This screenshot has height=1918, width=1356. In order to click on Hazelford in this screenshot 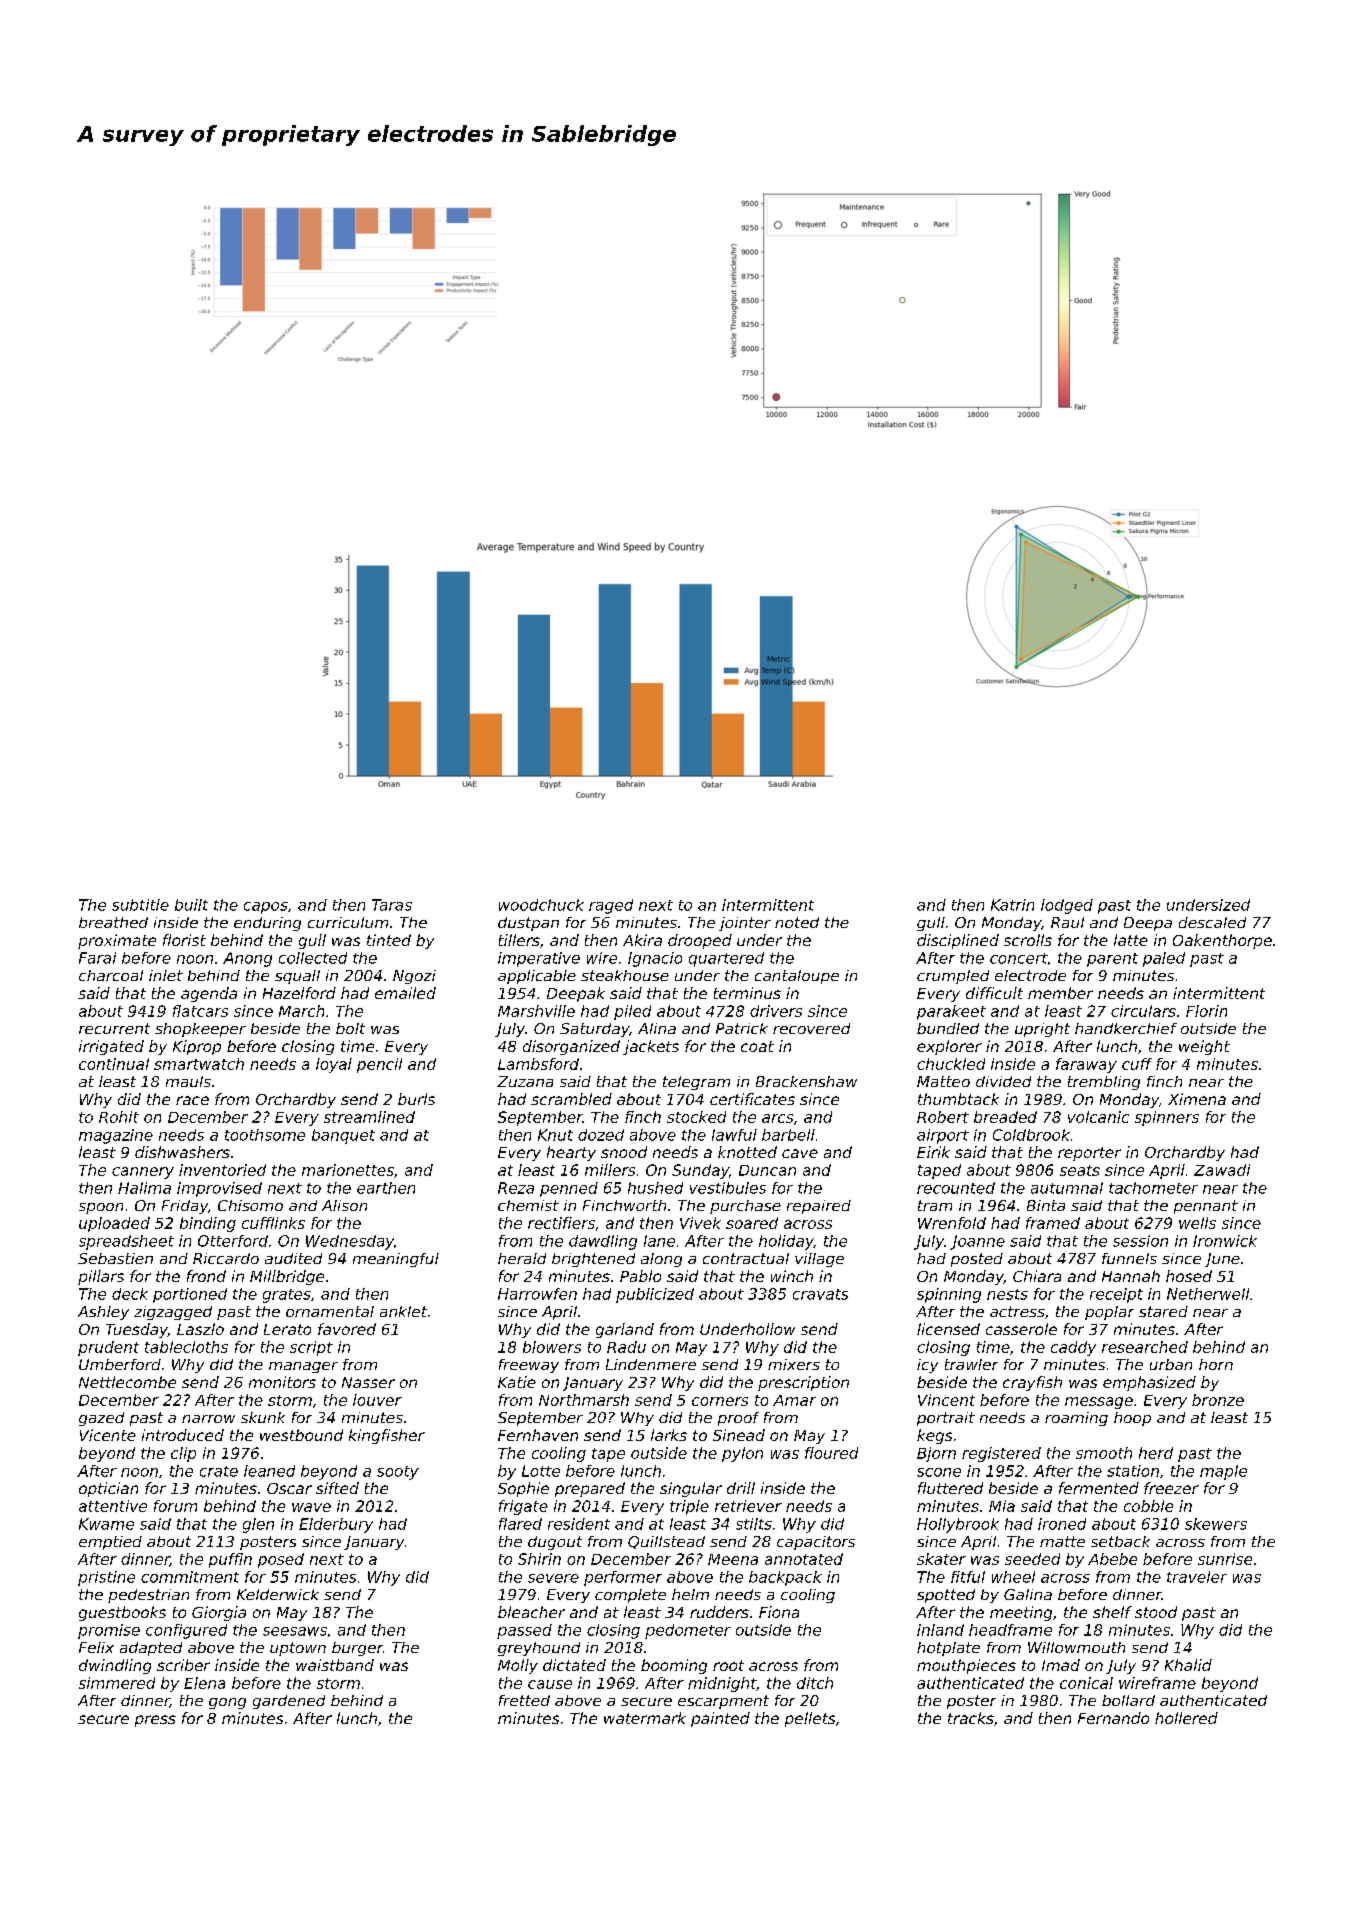, I will do `click(299, 993)`.
